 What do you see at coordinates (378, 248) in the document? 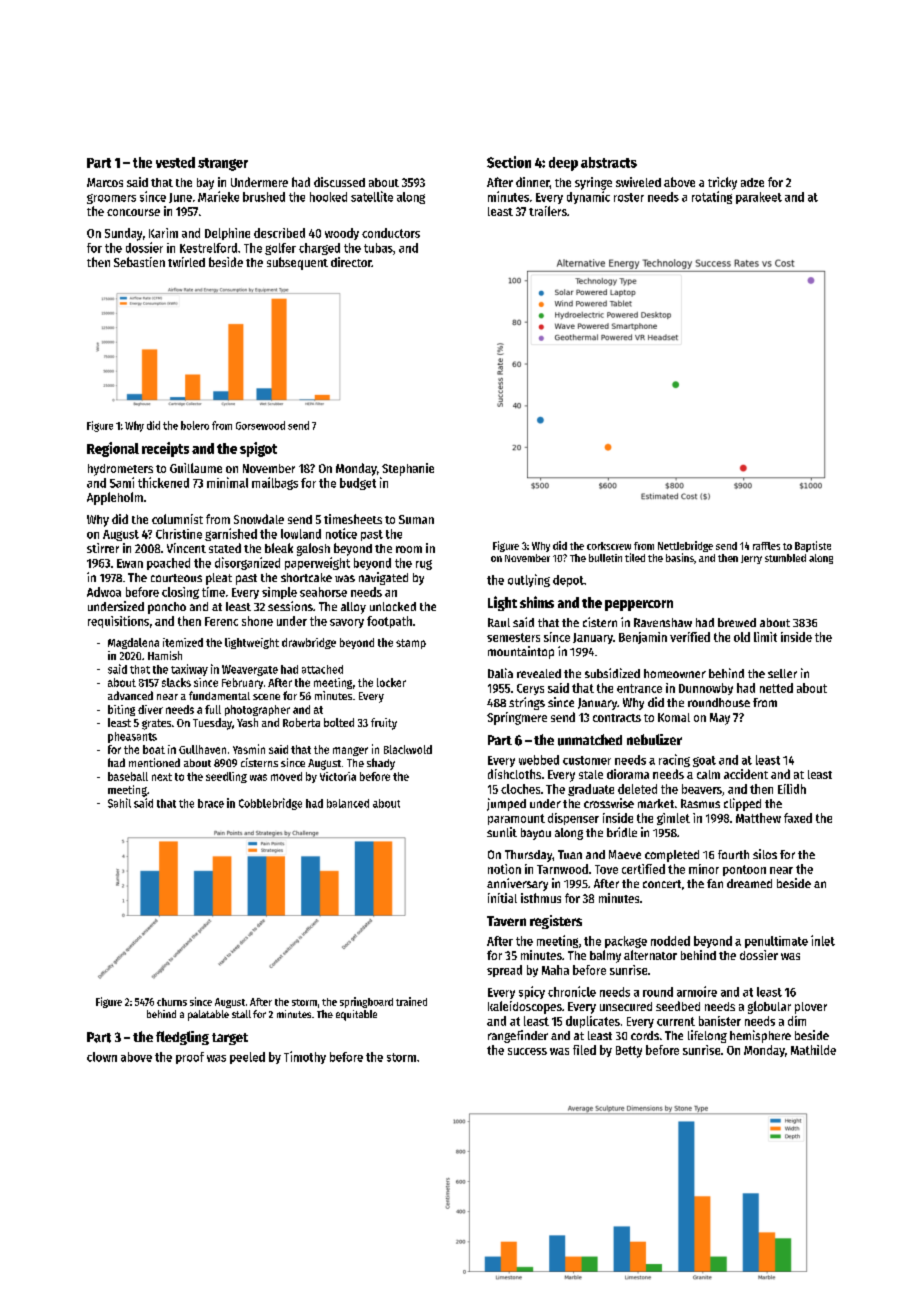
I see `tubas` at bounding box center [378, 248].
